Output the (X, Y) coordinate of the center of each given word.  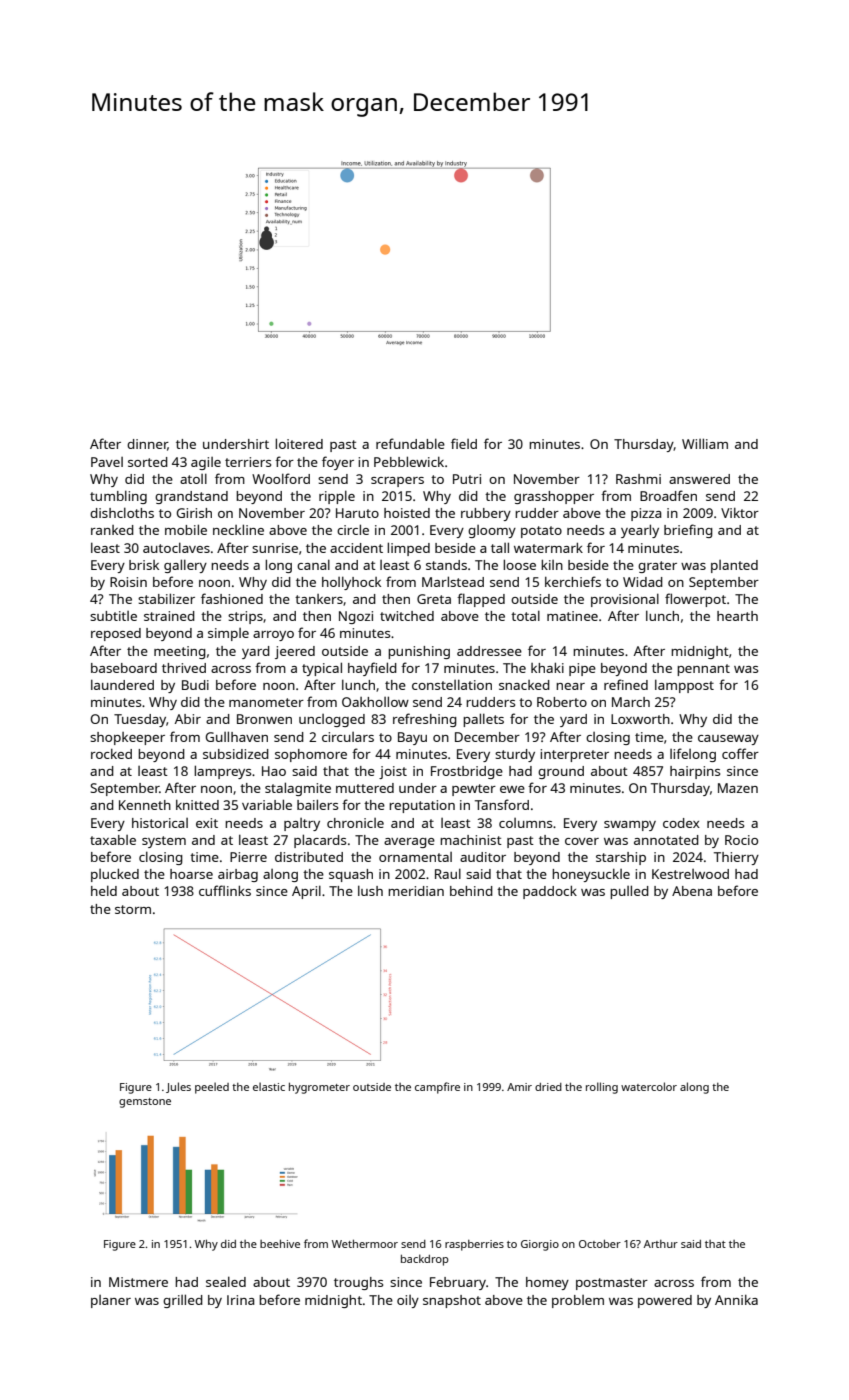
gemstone (145, 1103)
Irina (241, 1300)
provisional (625, 600)
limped (408, 549)
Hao (274, 771)
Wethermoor (365, 1243)
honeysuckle (591, 875)
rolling (602, 1088)
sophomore (311, 755)
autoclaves (176, 547)
